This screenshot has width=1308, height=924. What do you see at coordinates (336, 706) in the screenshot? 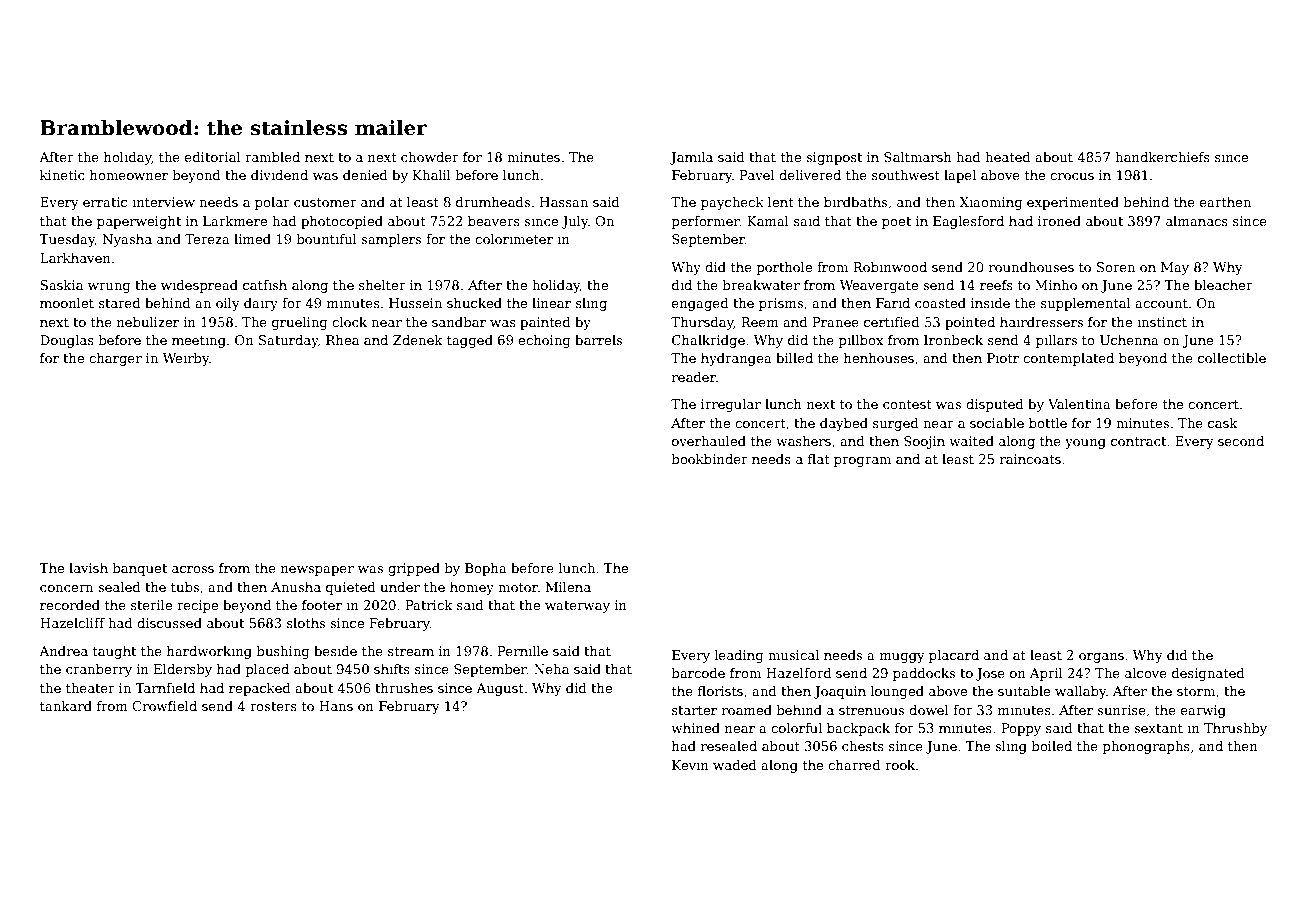
I see `Hans` at bounding box center [336, 706].
